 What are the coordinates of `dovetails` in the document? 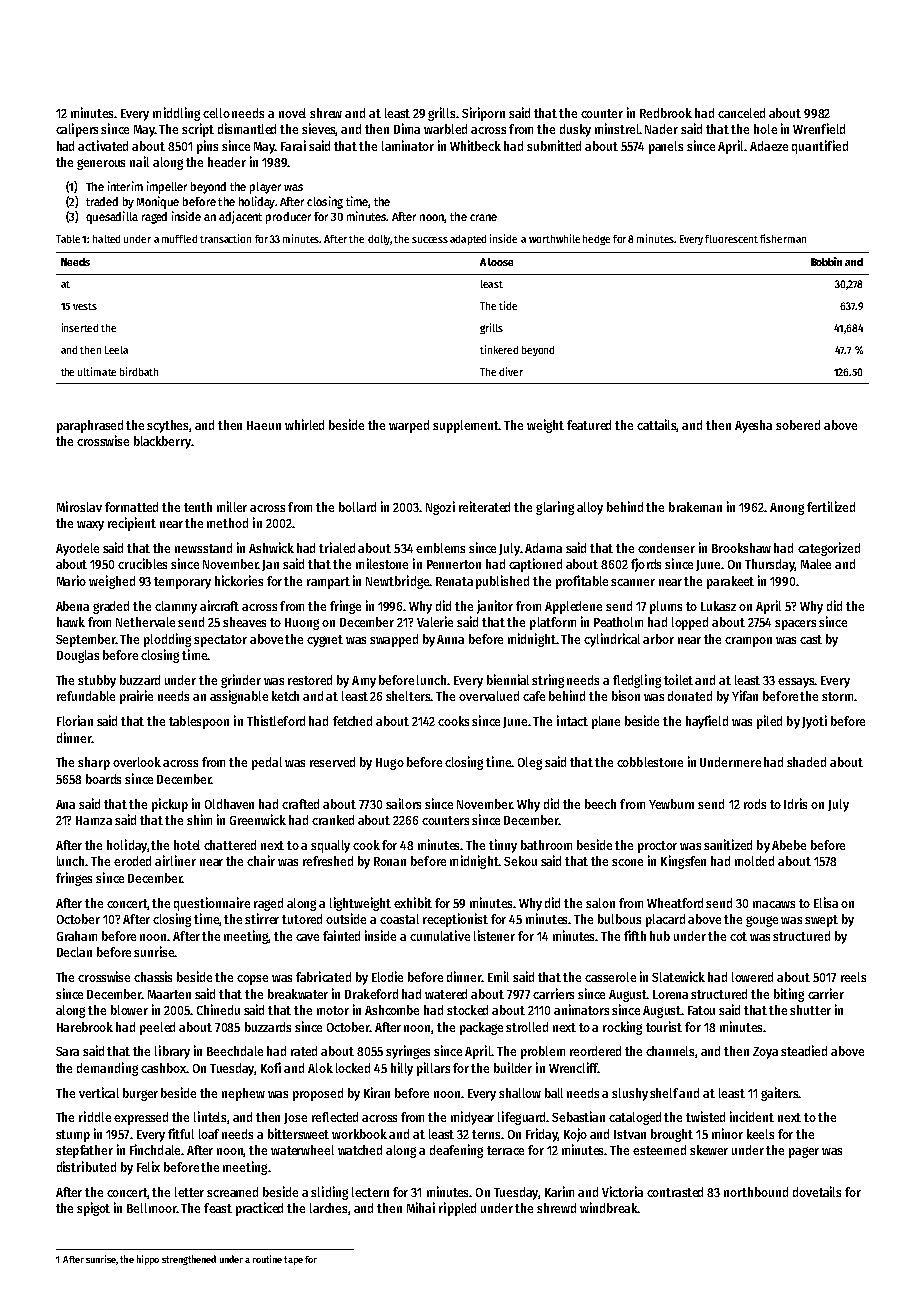 It's located at (817, 1191).
